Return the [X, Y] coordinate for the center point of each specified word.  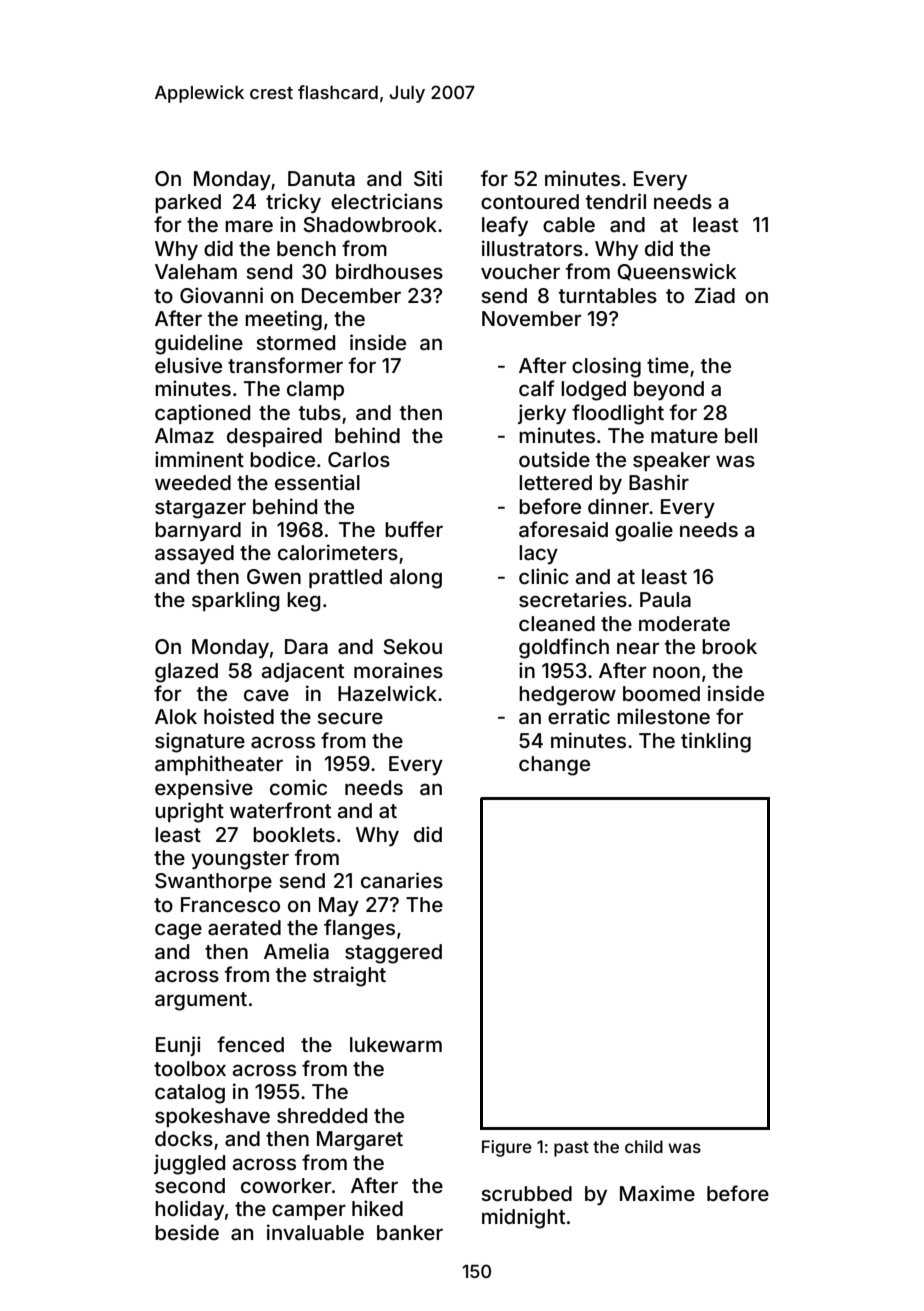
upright [189, 812]
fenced [250, 1044]
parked [188, 203]
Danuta [321, 178]
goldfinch [564, 648]
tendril [616, 201]
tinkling [716, 742]
